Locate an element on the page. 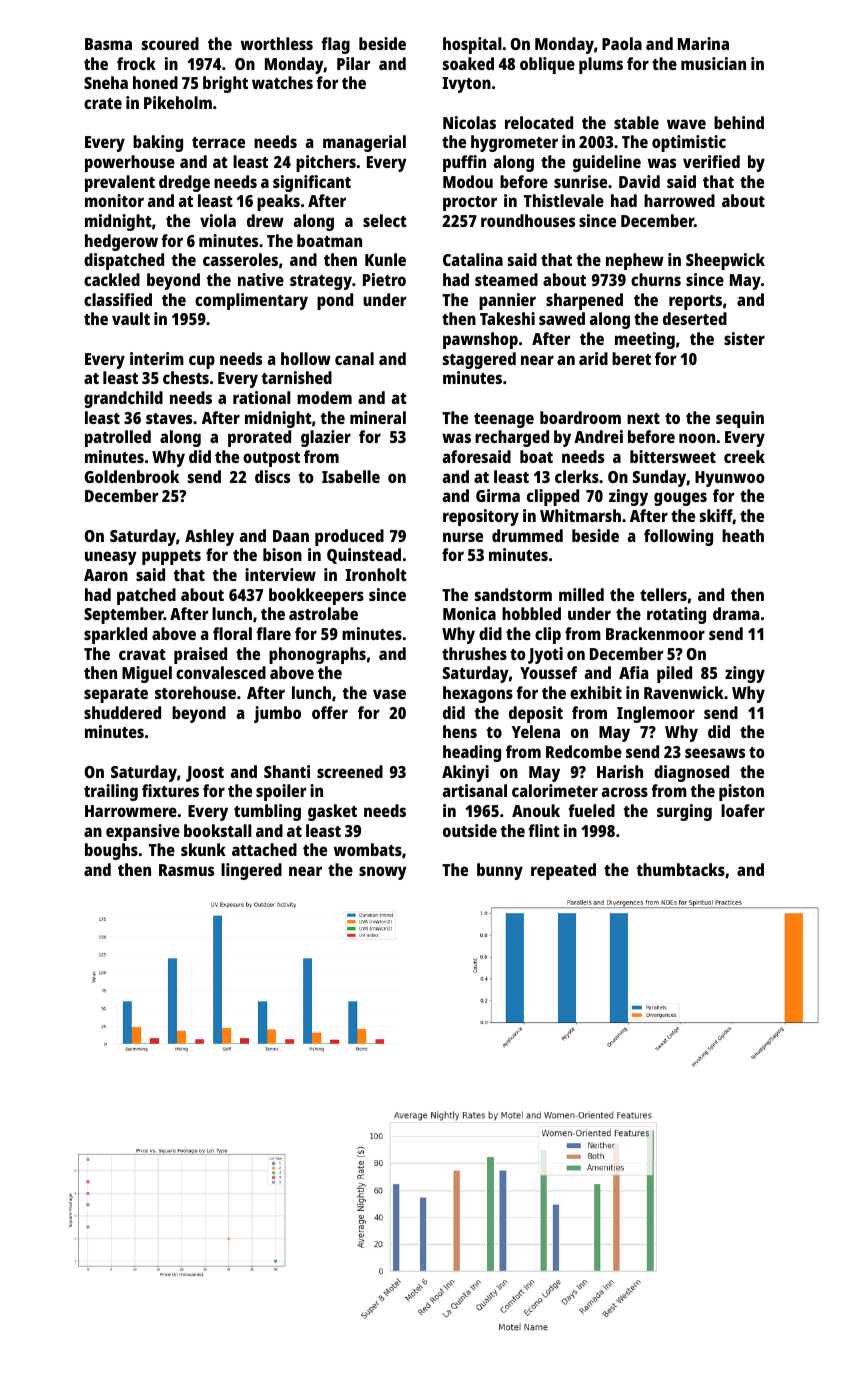  produced is located at coordinates (349, 537).
